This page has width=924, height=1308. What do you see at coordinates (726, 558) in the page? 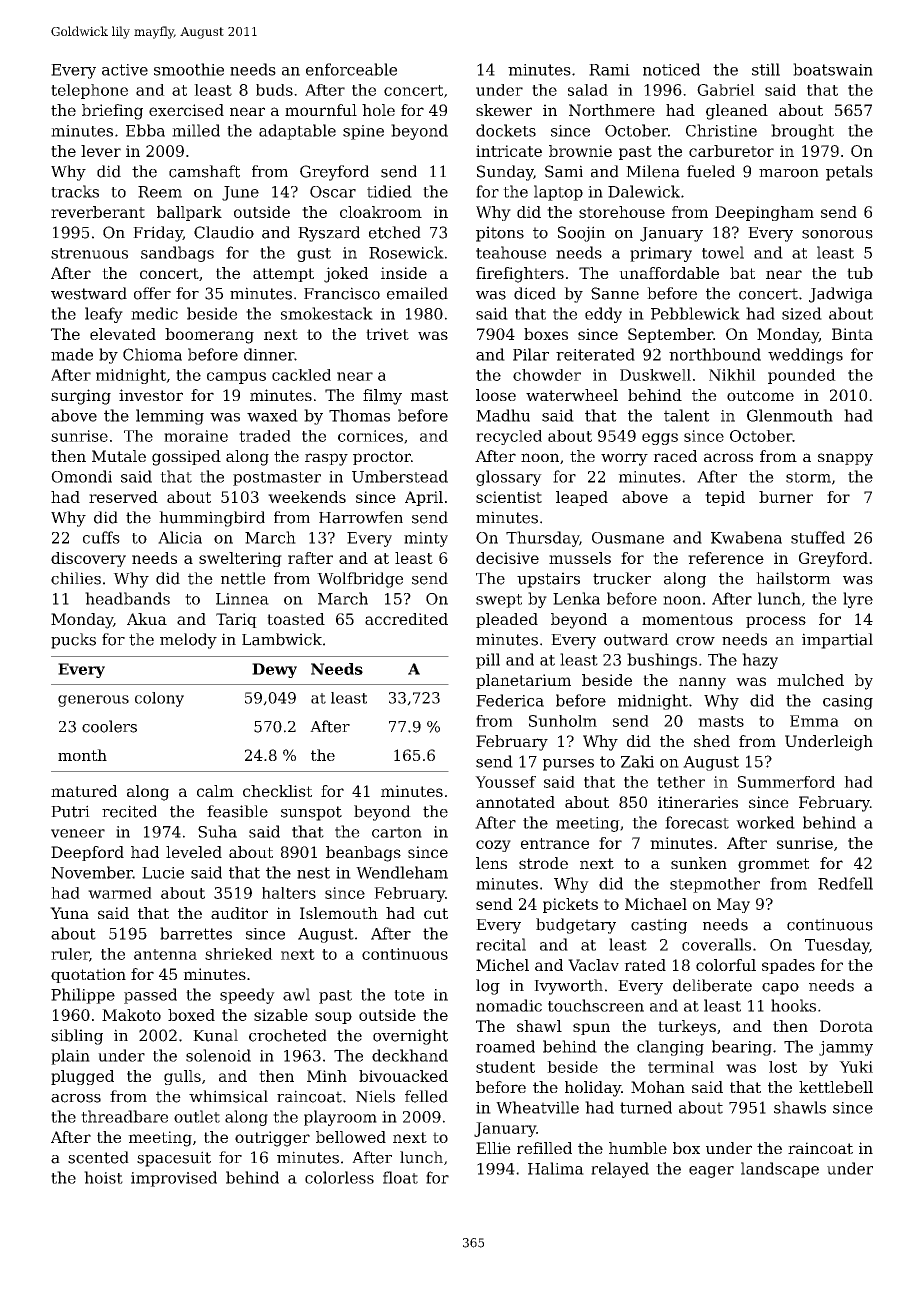
I see `reference` at bounding box center [726, 558].
